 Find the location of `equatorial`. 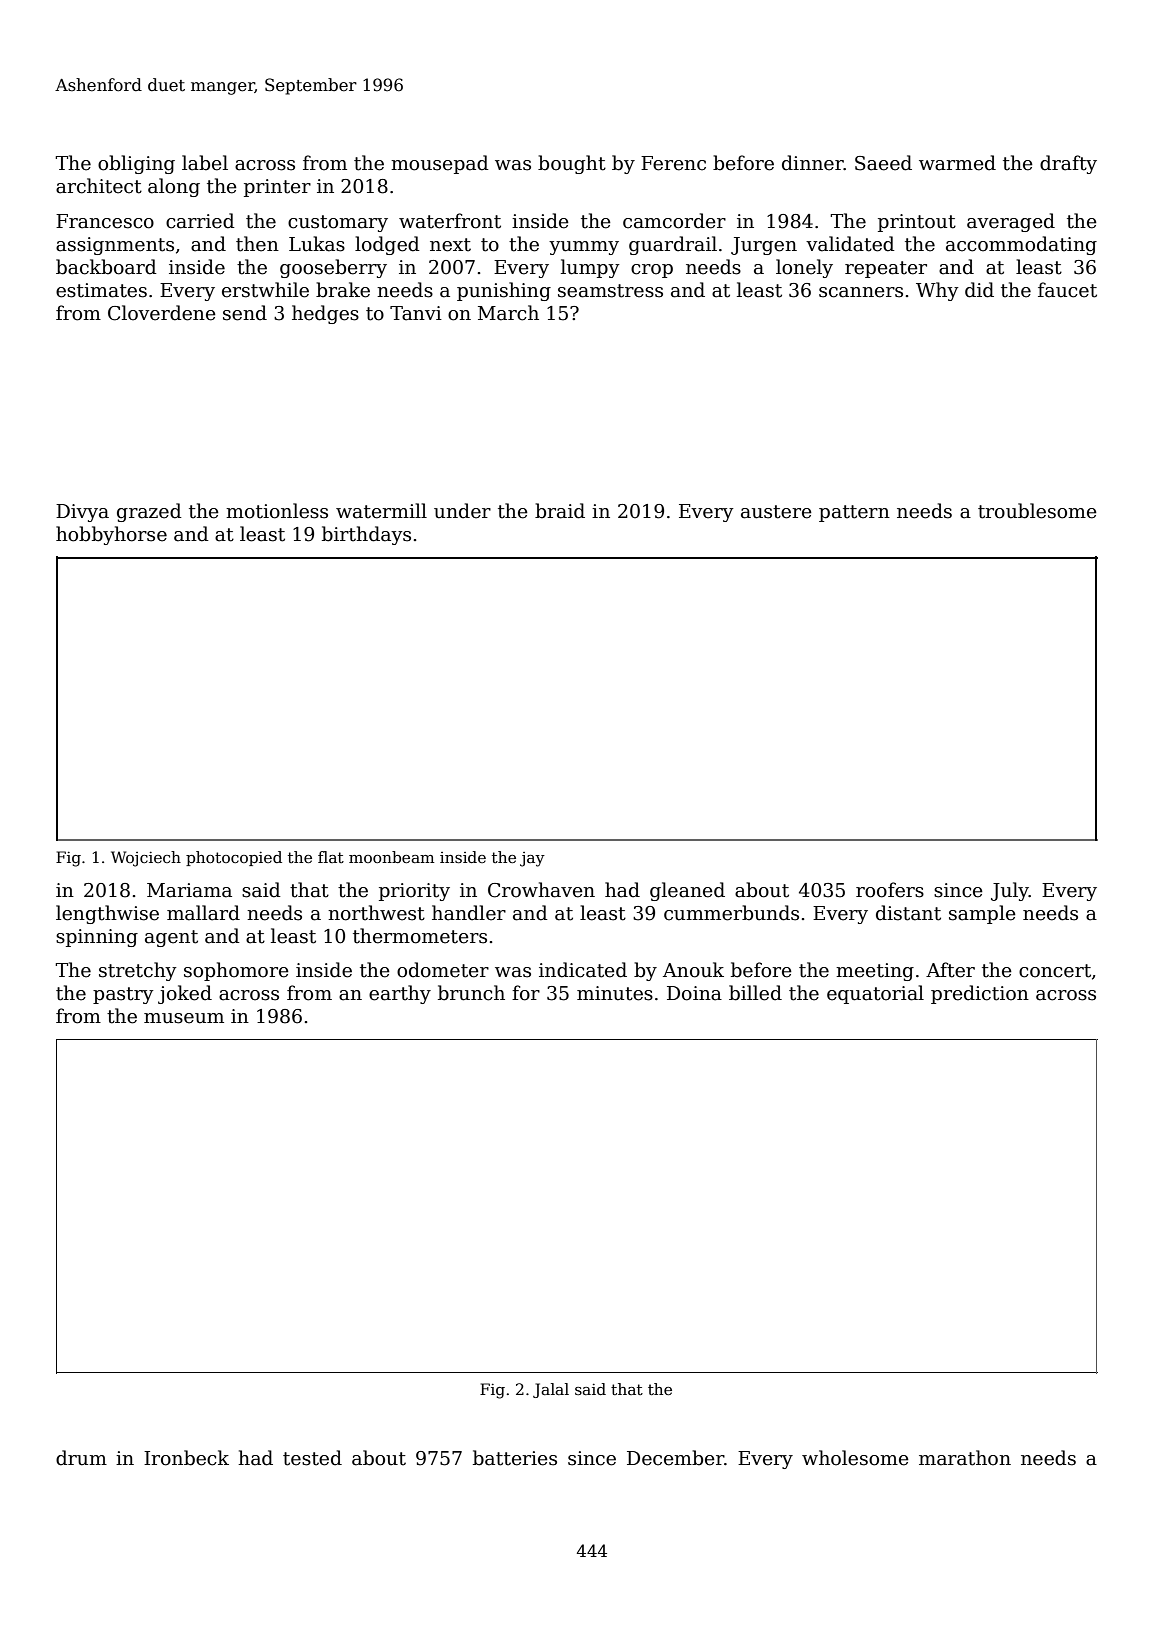

equatorial is located at coordinates (875, 994).
